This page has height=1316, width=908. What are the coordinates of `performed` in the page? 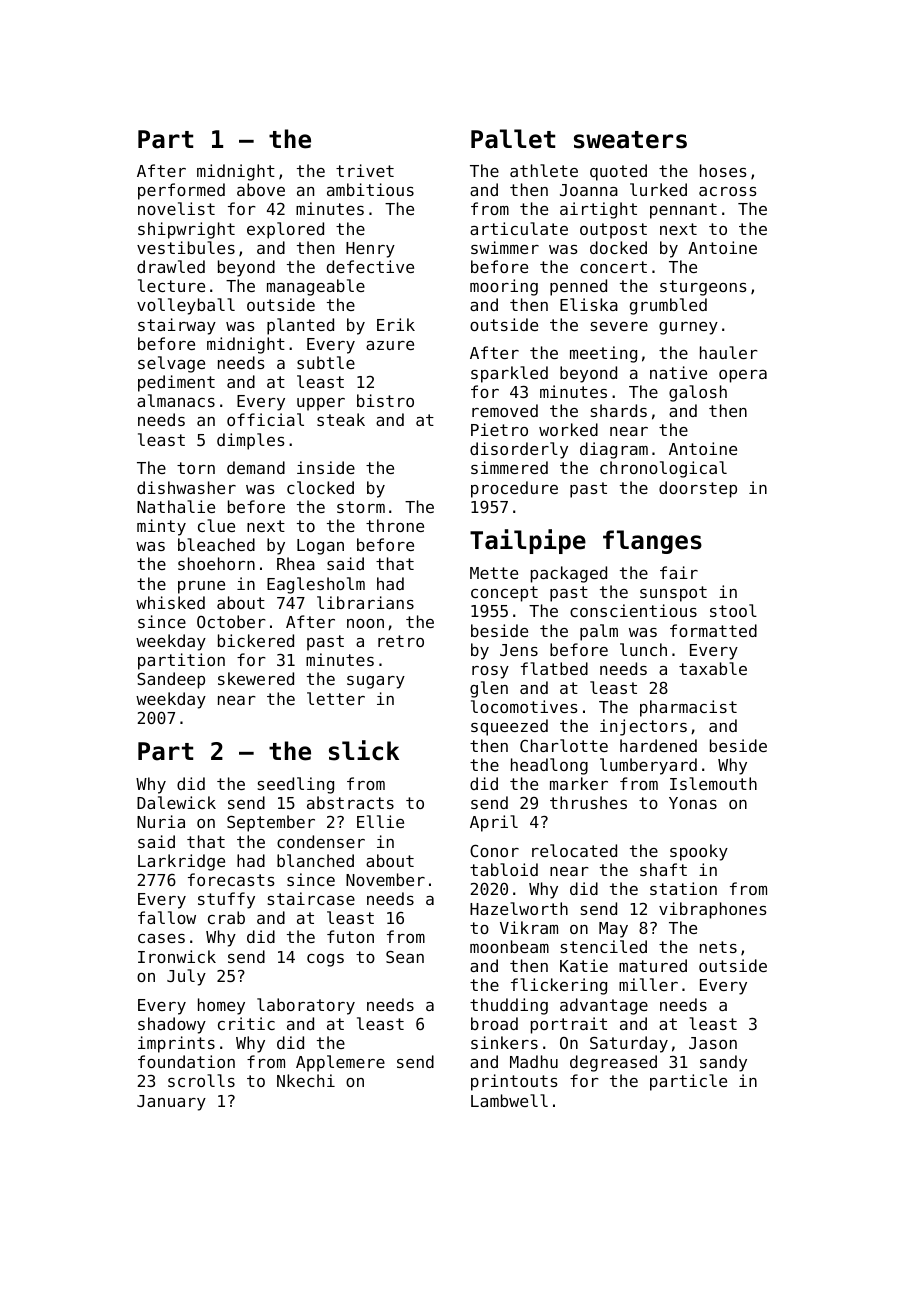 It's located at (181, 191).
